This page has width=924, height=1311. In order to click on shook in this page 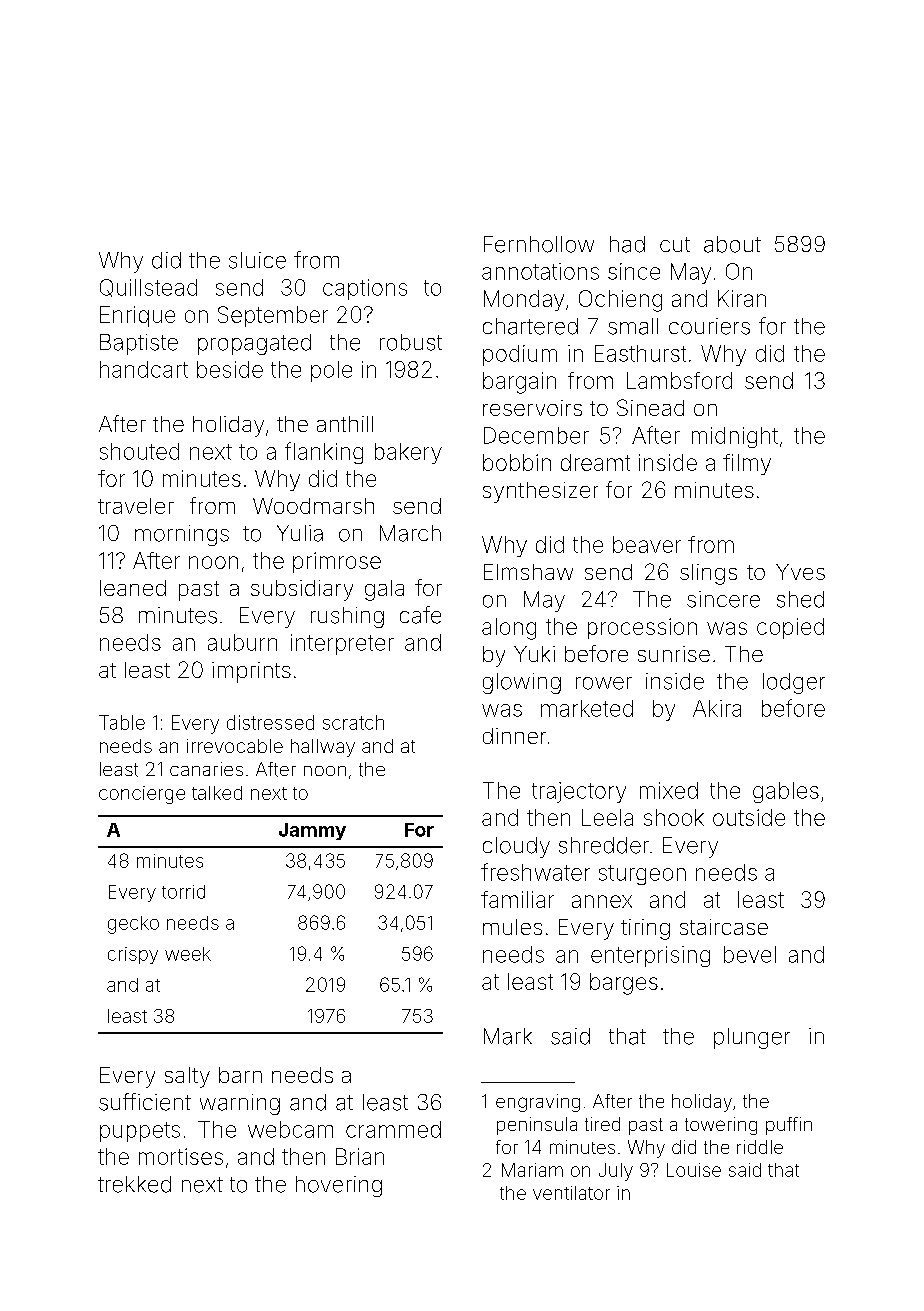, I will do `click(674, 817)`.
